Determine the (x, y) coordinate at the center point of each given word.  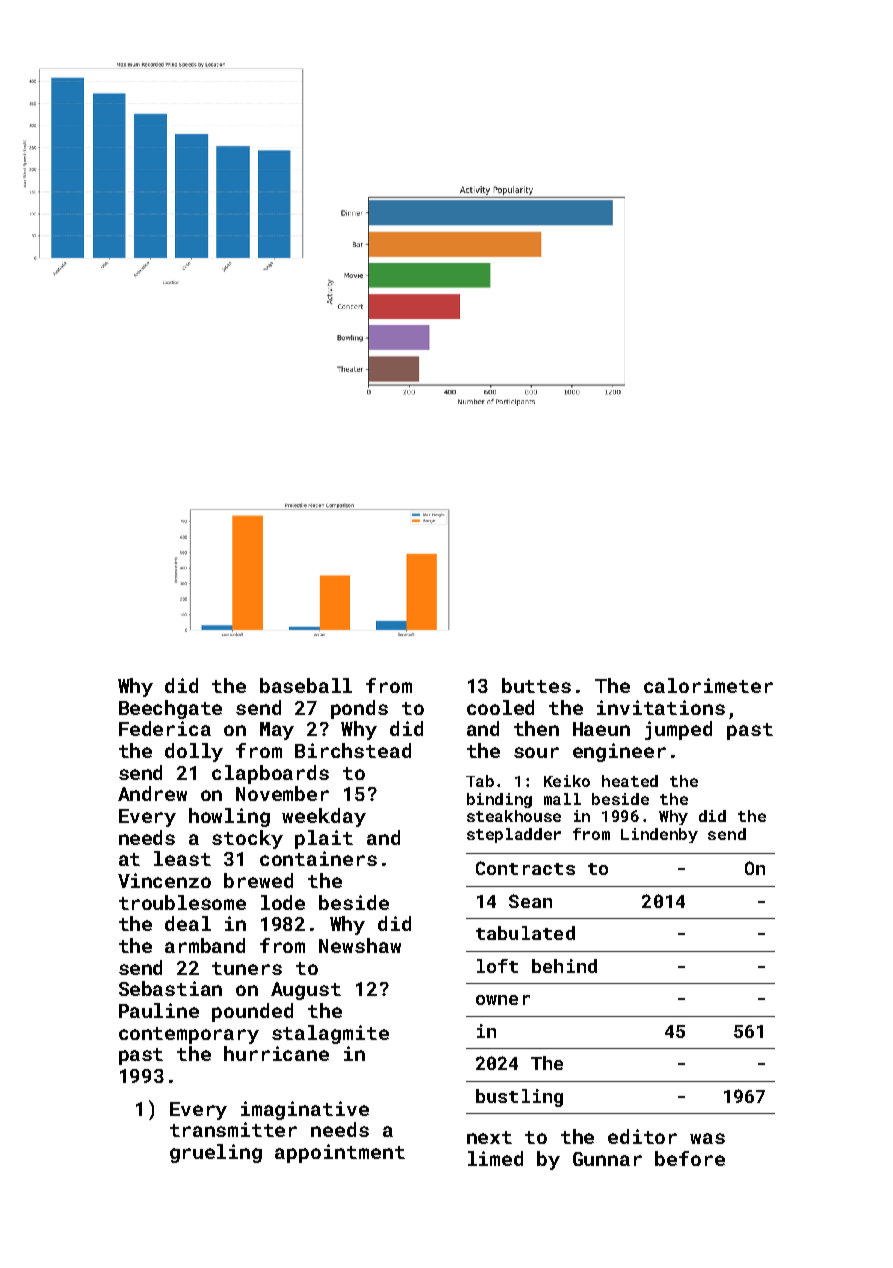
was (707, 1138)
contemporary (189, 1035)
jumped (678, 730)
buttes (536, 685)
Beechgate (170, 709)
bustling (519, 1098)
